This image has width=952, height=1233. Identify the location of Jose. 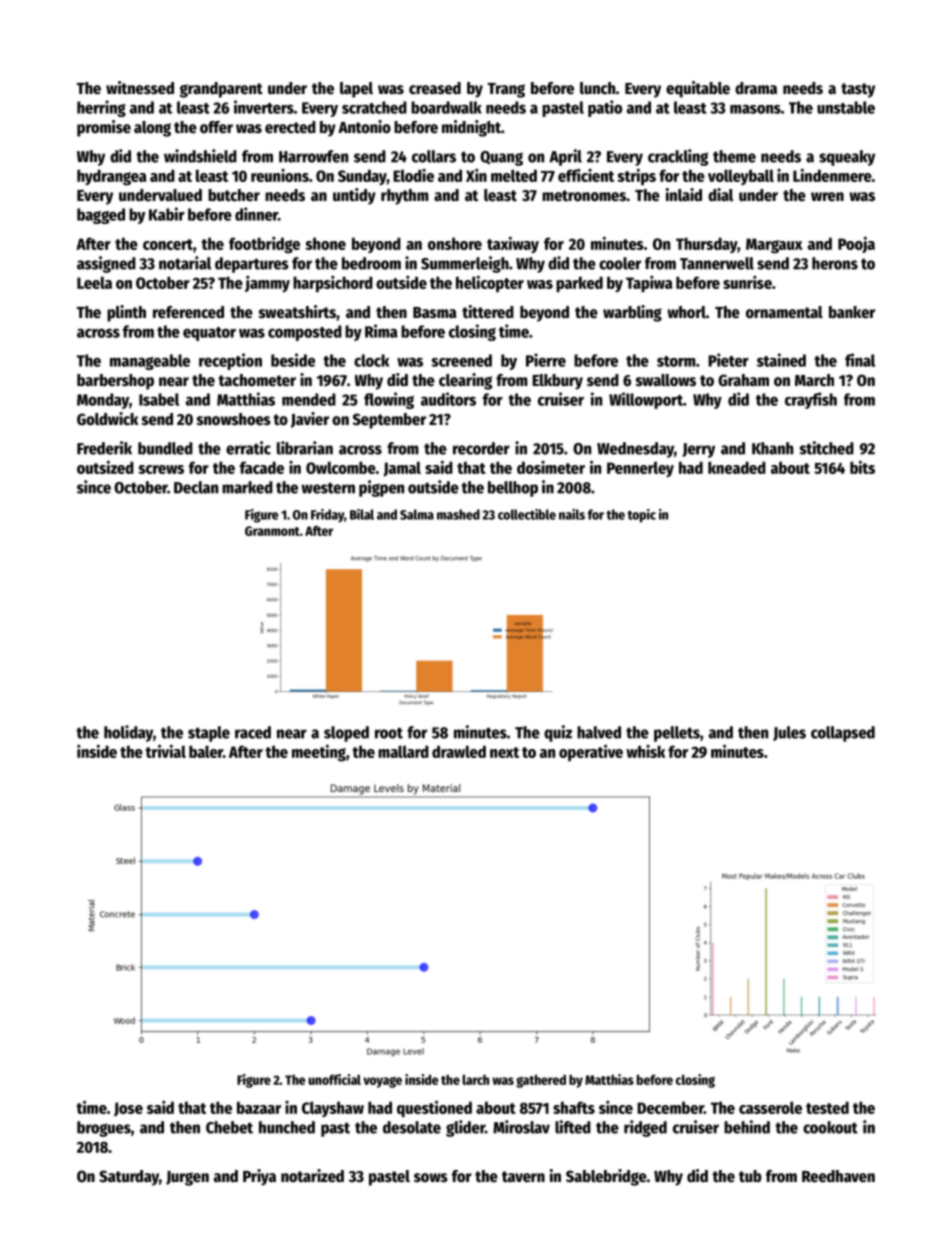
(128, 1109).
